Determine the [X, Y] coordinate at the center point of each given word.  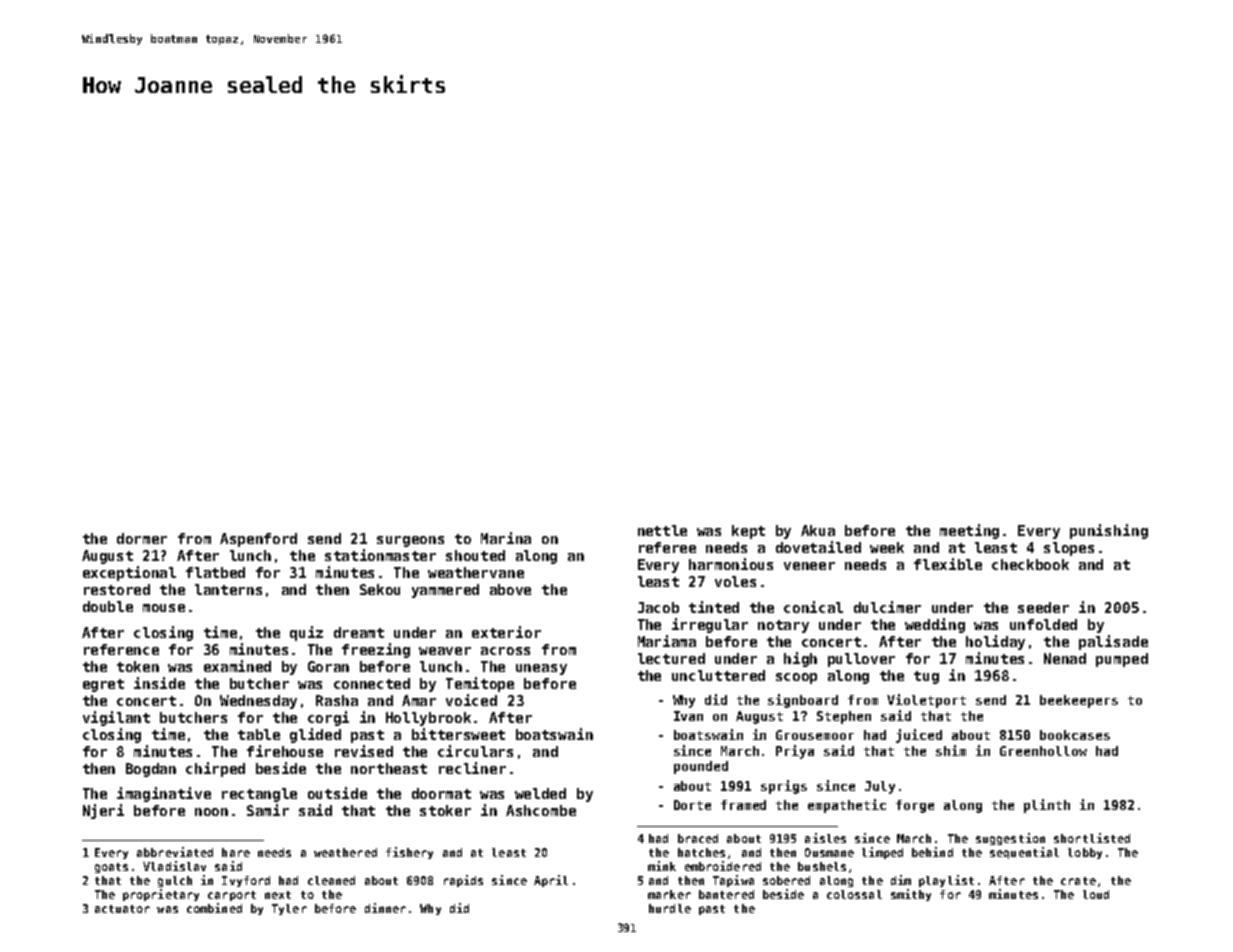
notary [783, 626]
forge [915, 806]
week [887, 547]
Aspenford [258, 540]
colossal [854, 894]
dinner [385, 908]
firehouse [285, 751]
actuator [122, 909]
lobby [1085, 853]
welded [540, 793]
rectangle [259, 795]
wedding [935, 625]
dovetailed [818, 547]
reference [121, 649]
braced [698, 838]
